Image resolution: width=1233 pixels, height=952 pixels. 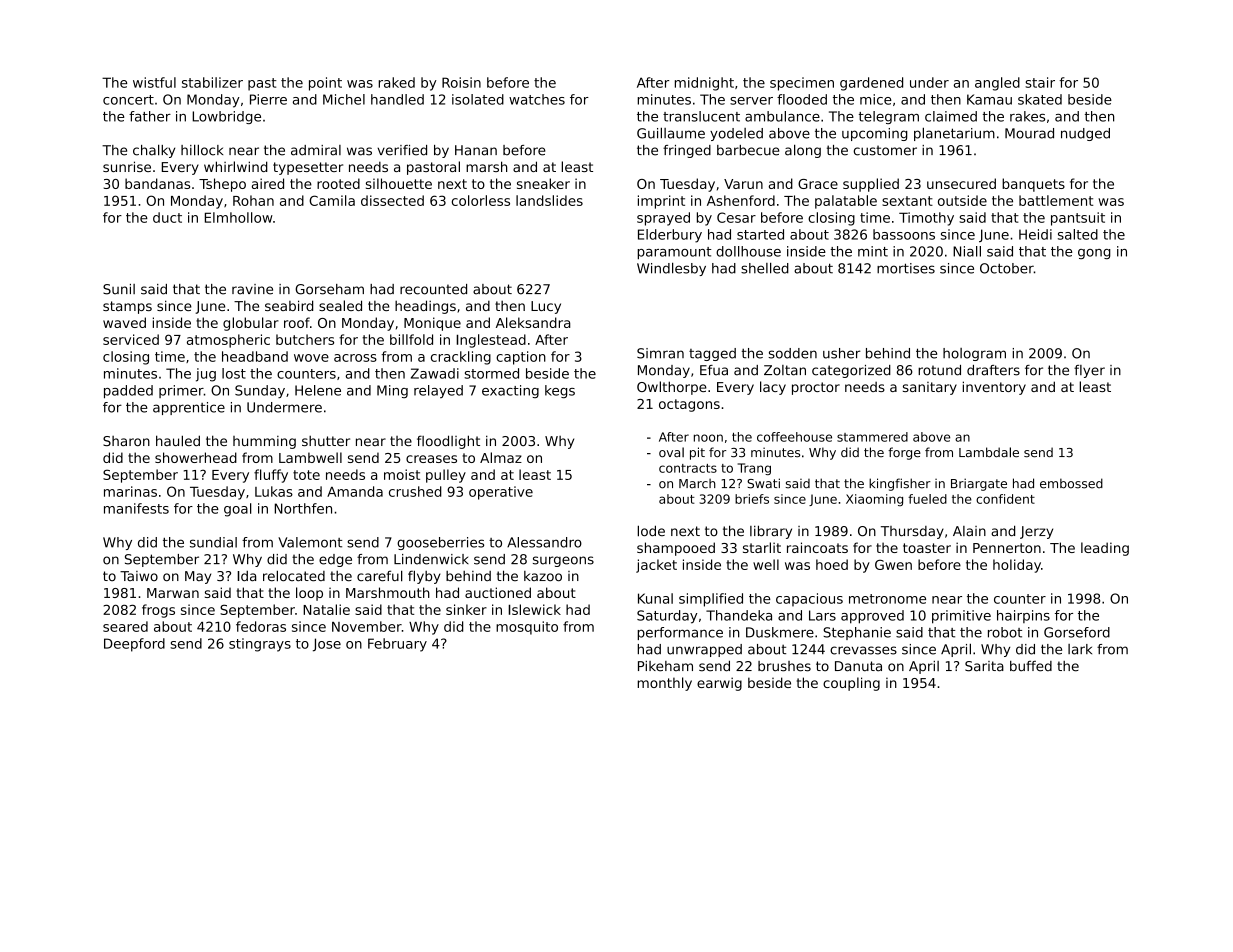 I want to click on rakes, so click(x=1027, y=116).
